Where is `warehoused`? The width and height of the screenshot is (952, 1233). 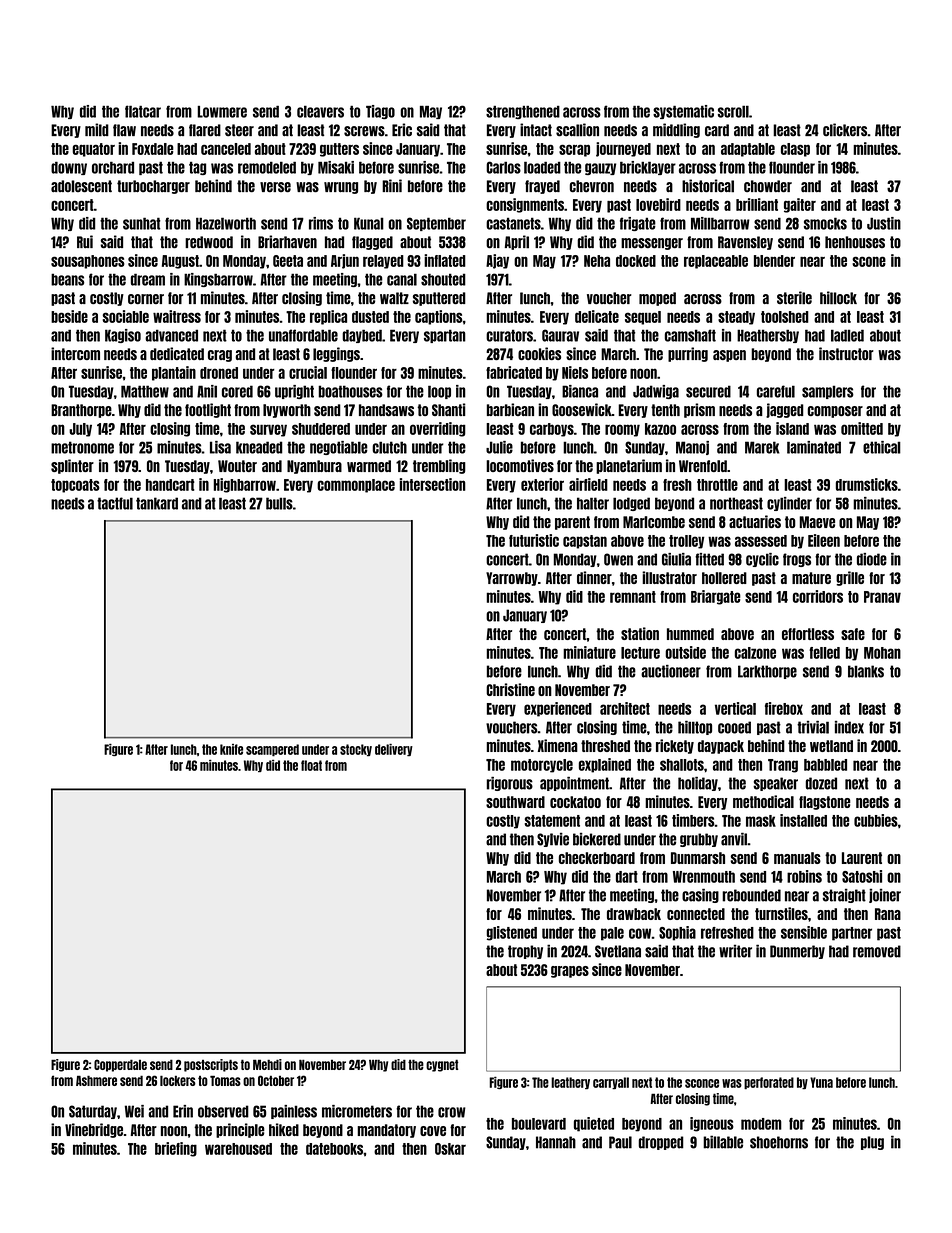
warehoused is located at coordinates (238, 1149).
